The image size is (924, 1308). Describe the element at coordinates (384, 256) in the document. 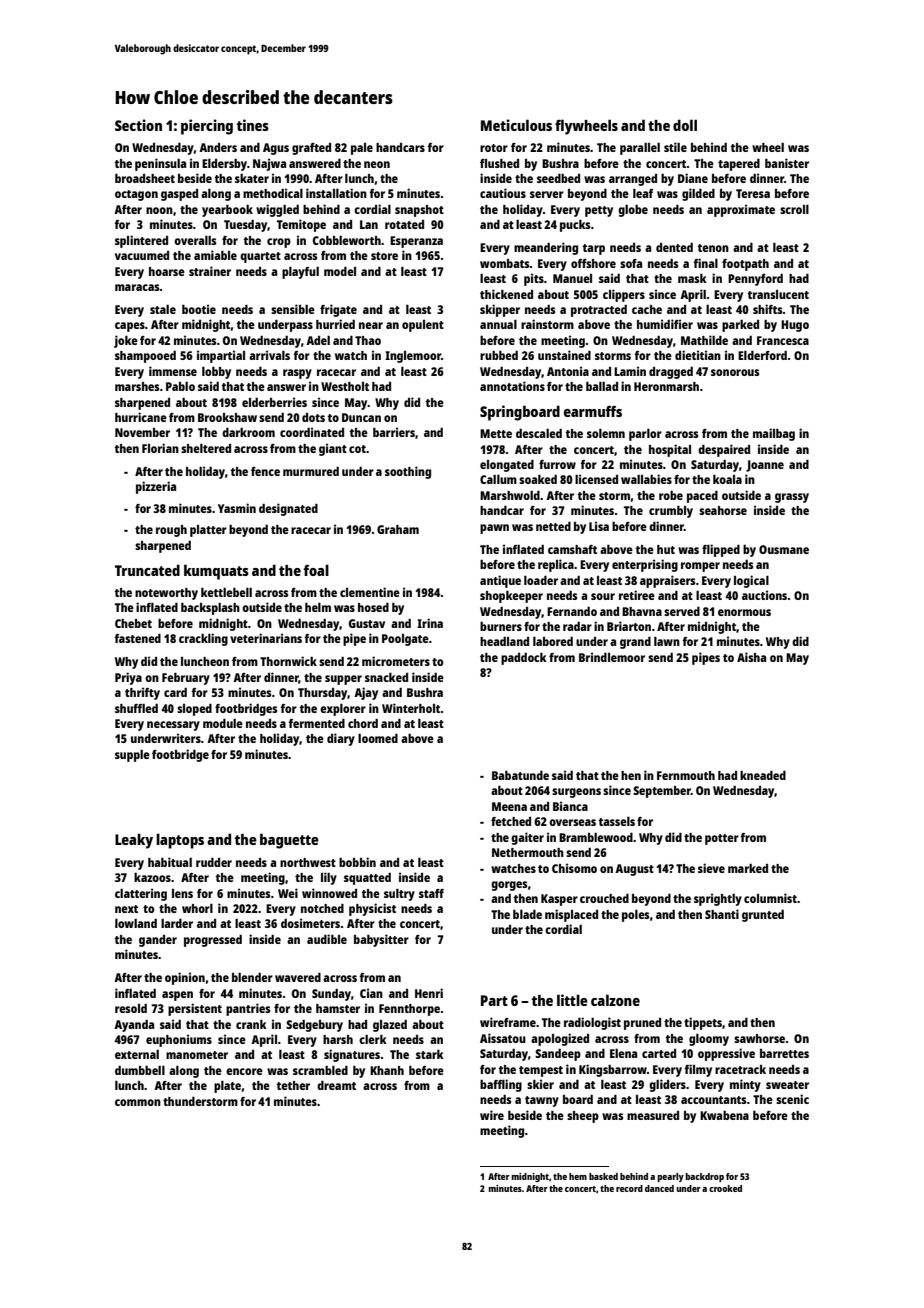

I see `store` at that location.
